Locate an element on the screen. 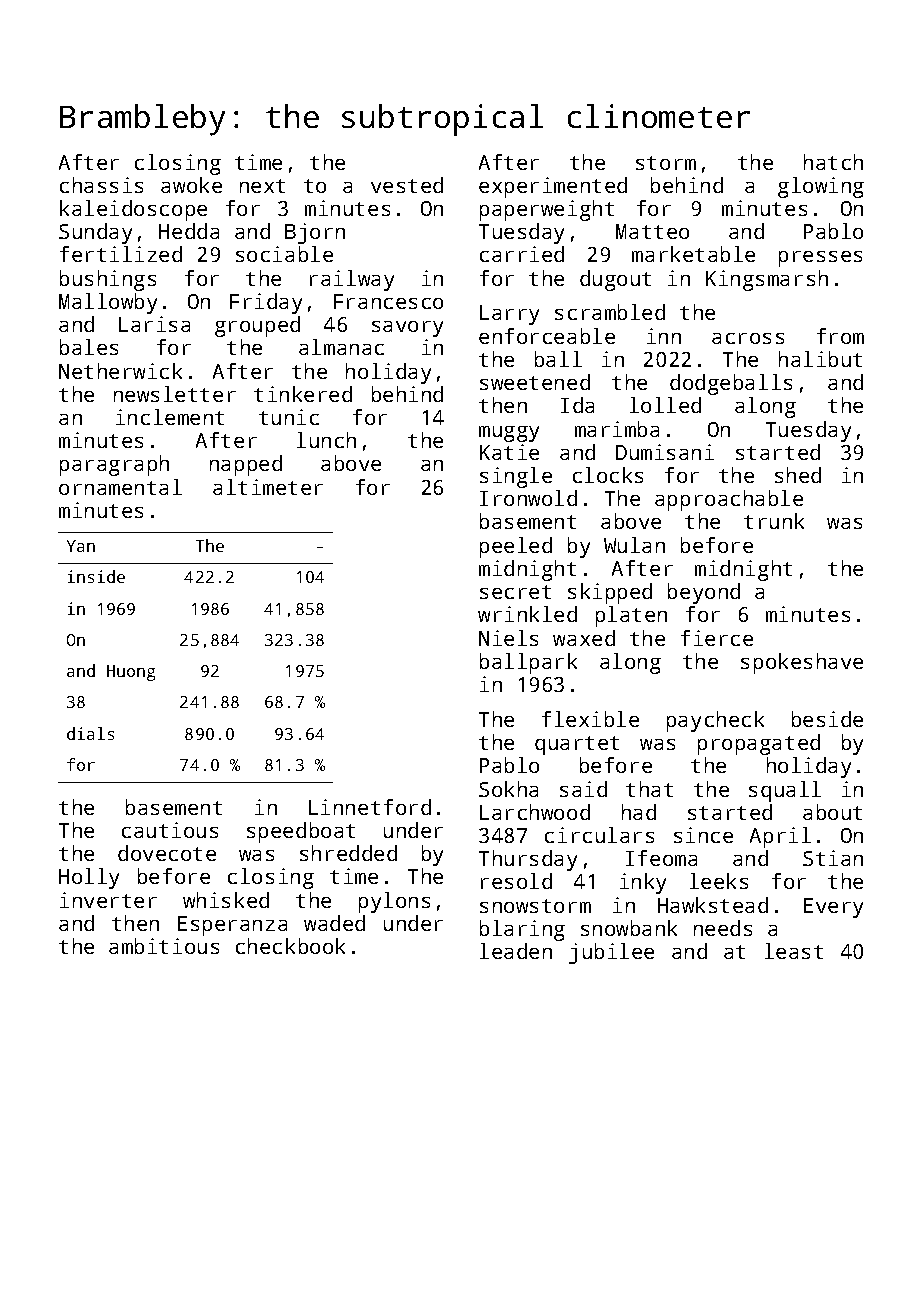  Linnetford is located at coordinates (370, 807).
